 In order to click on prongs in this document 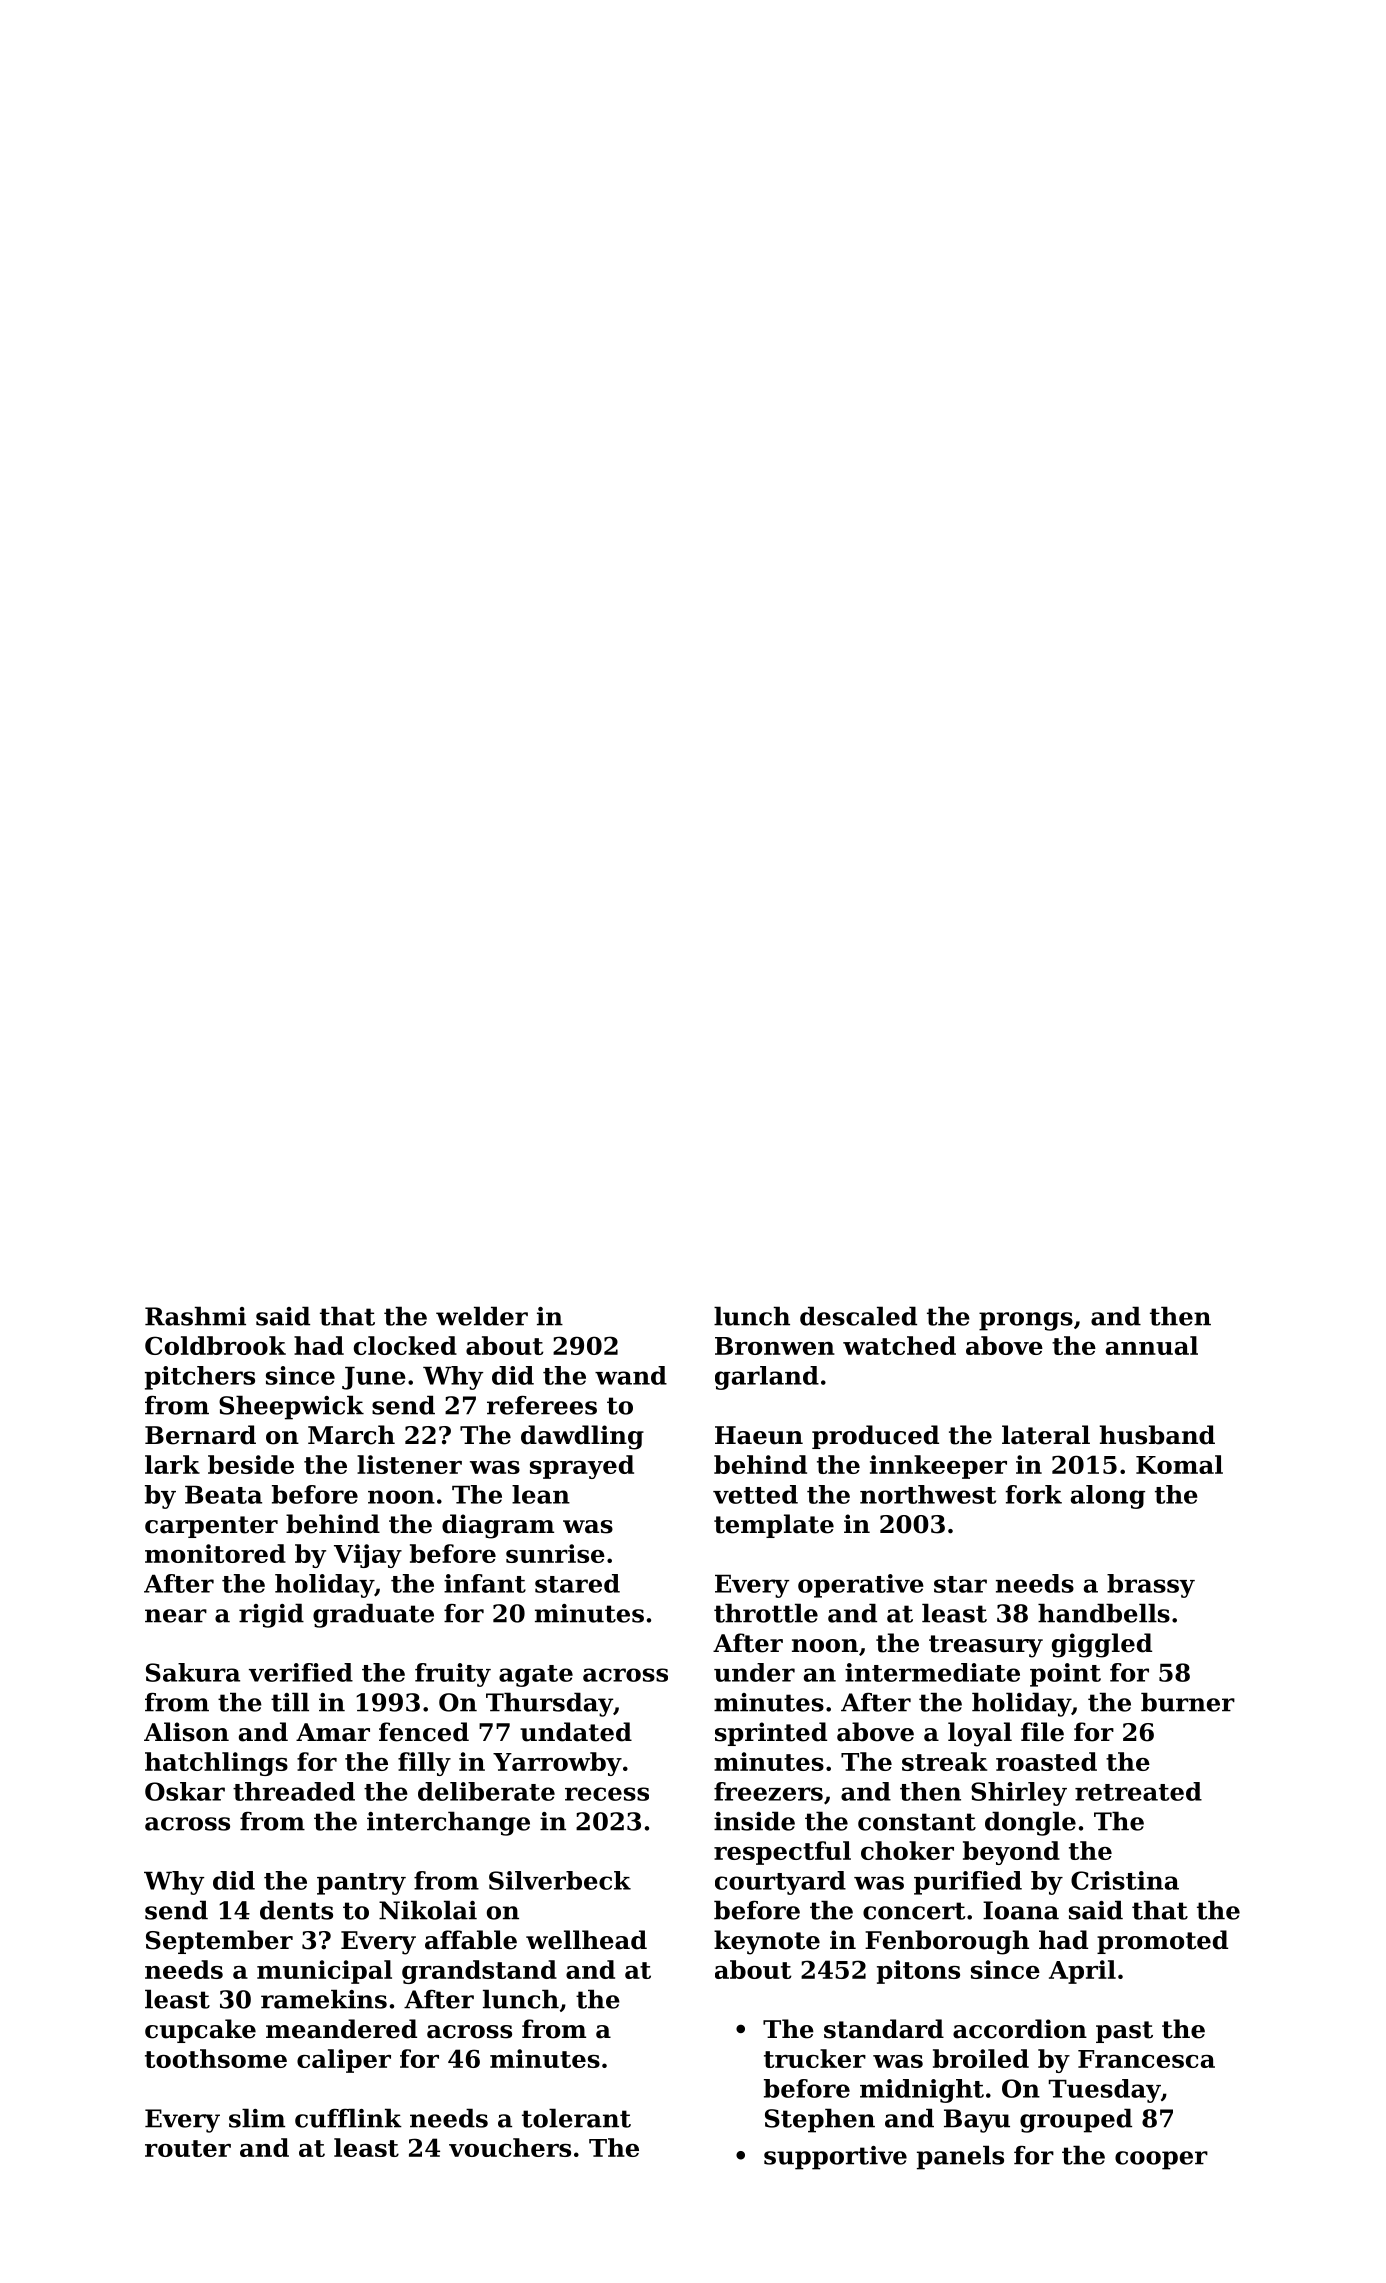, I will do `click(1026, 1321)`.
